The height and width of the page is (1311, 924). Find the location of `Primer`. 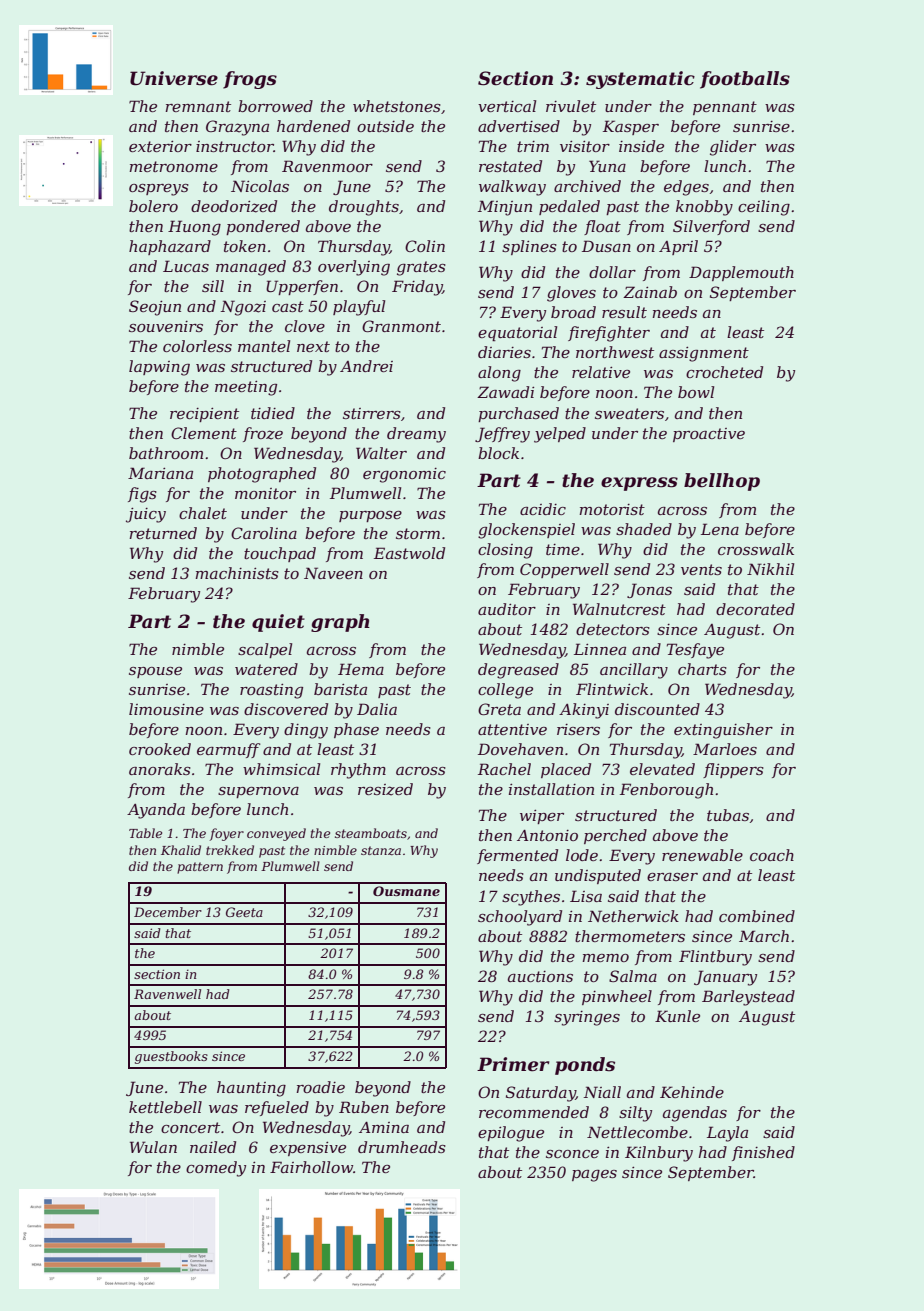

Primer is located at coordinates (513, 1064).
